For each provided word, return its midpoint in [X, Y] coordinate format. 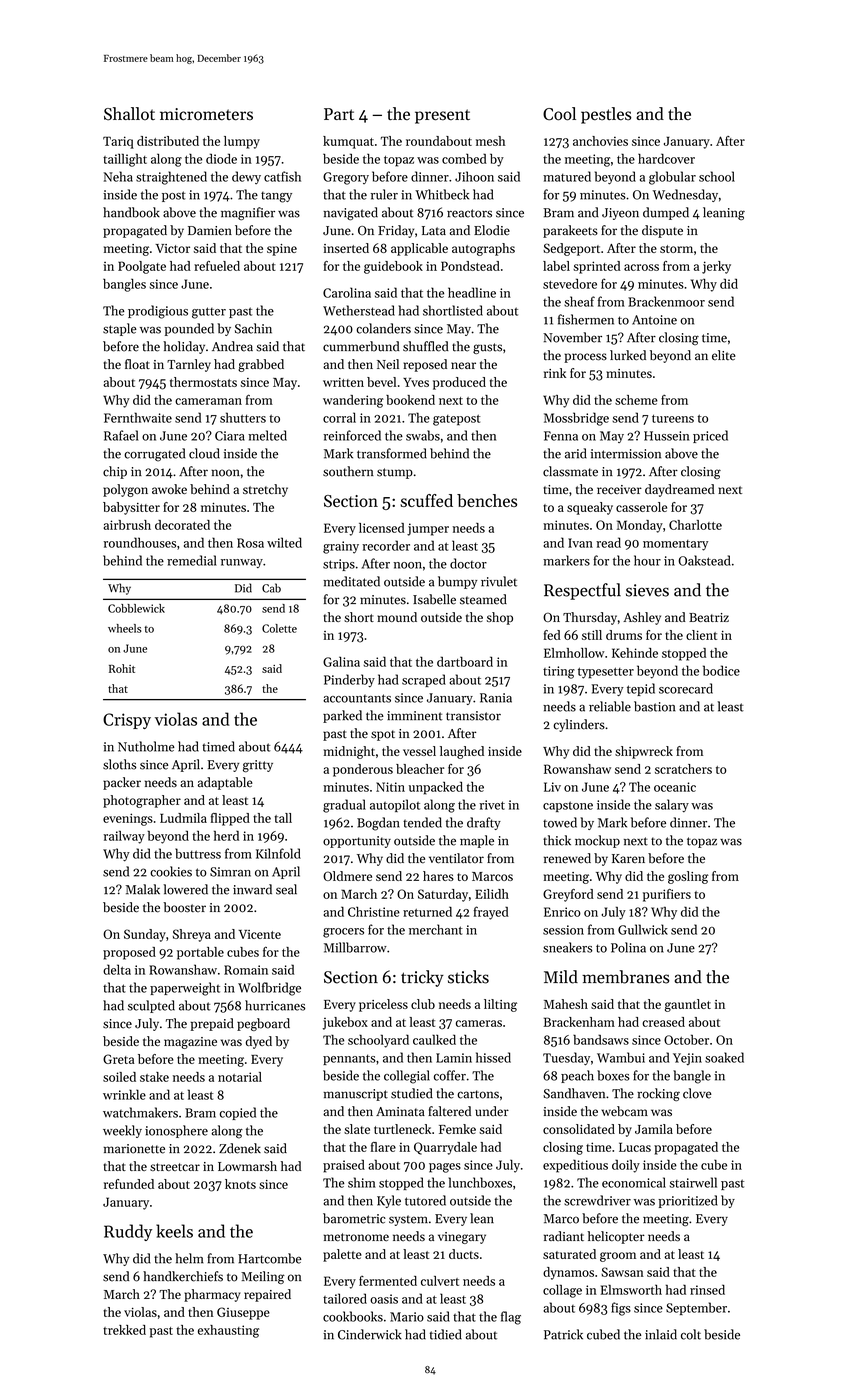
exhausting [228, 1331]
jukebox [345, 1023]
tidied [446, 1334]
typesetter [606, 673]
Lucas [635, 1147]
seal [286, 889]
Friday [396, 231]
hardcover [666, 158]
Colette [279, 628]
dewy [246, 177]
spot [383, 735]
